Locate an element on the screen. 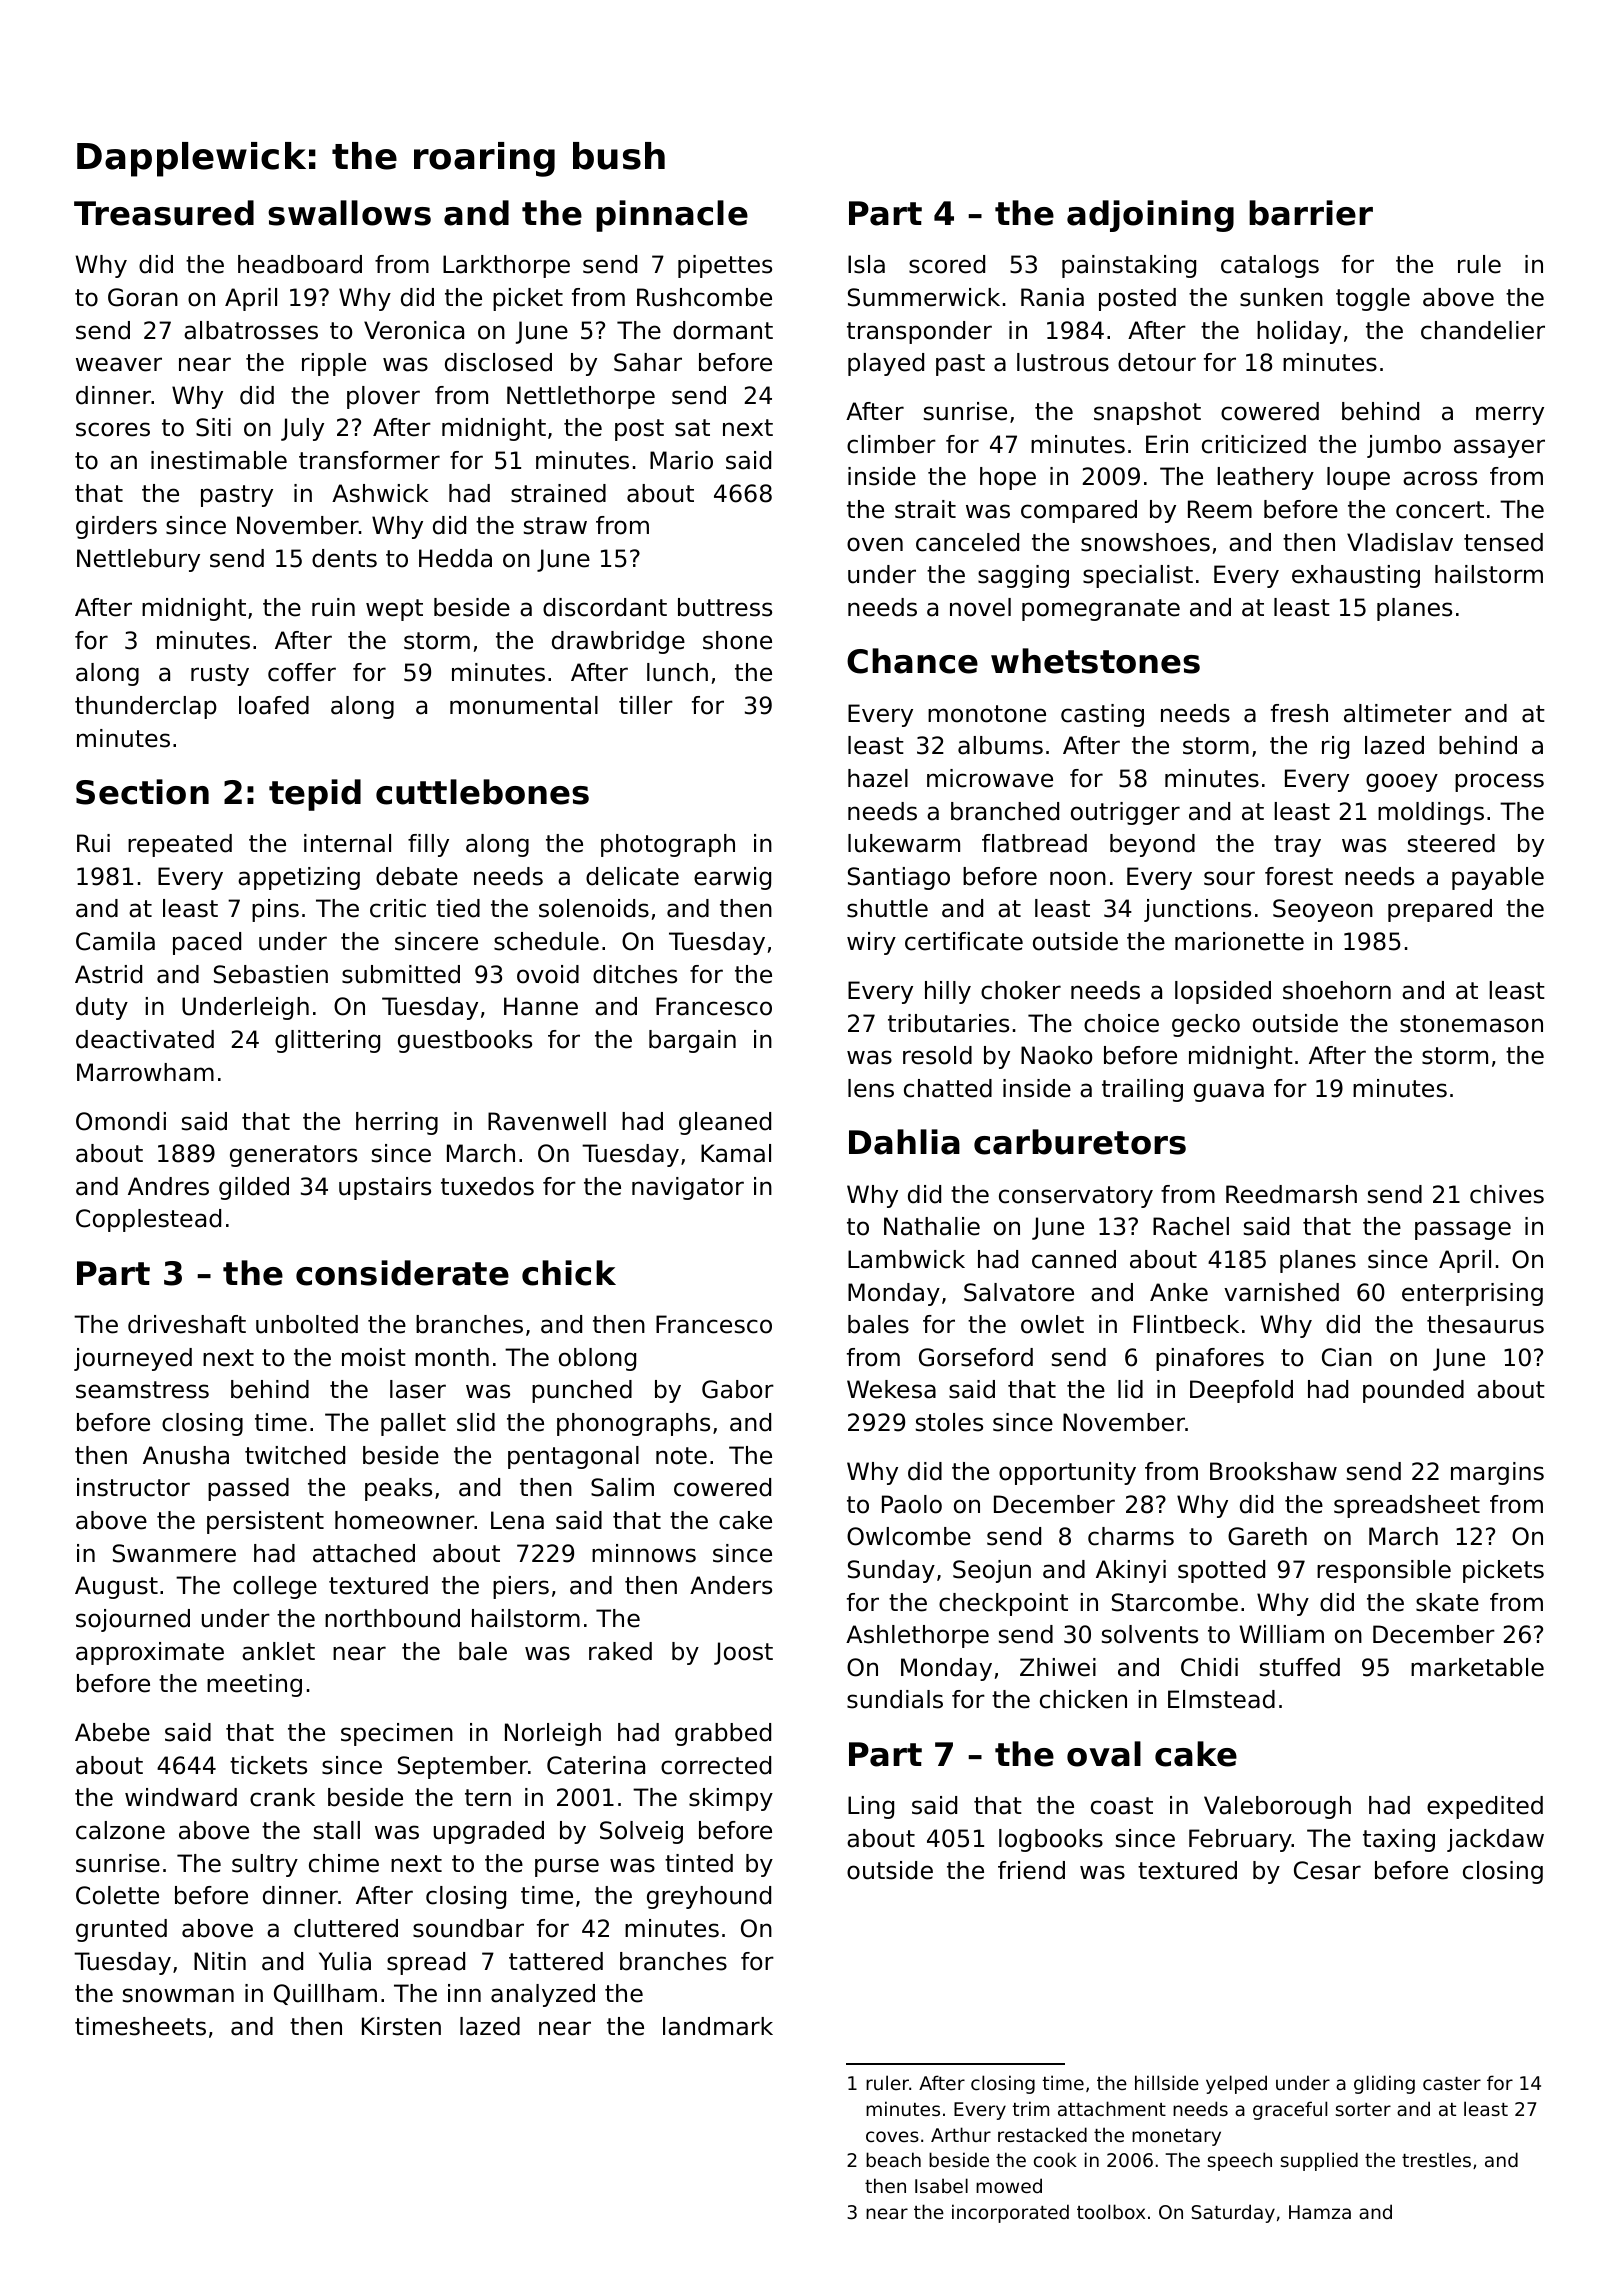 This screenshot has height=2292, width=1620. Hamza is located at coordinates (1320, 2212).
